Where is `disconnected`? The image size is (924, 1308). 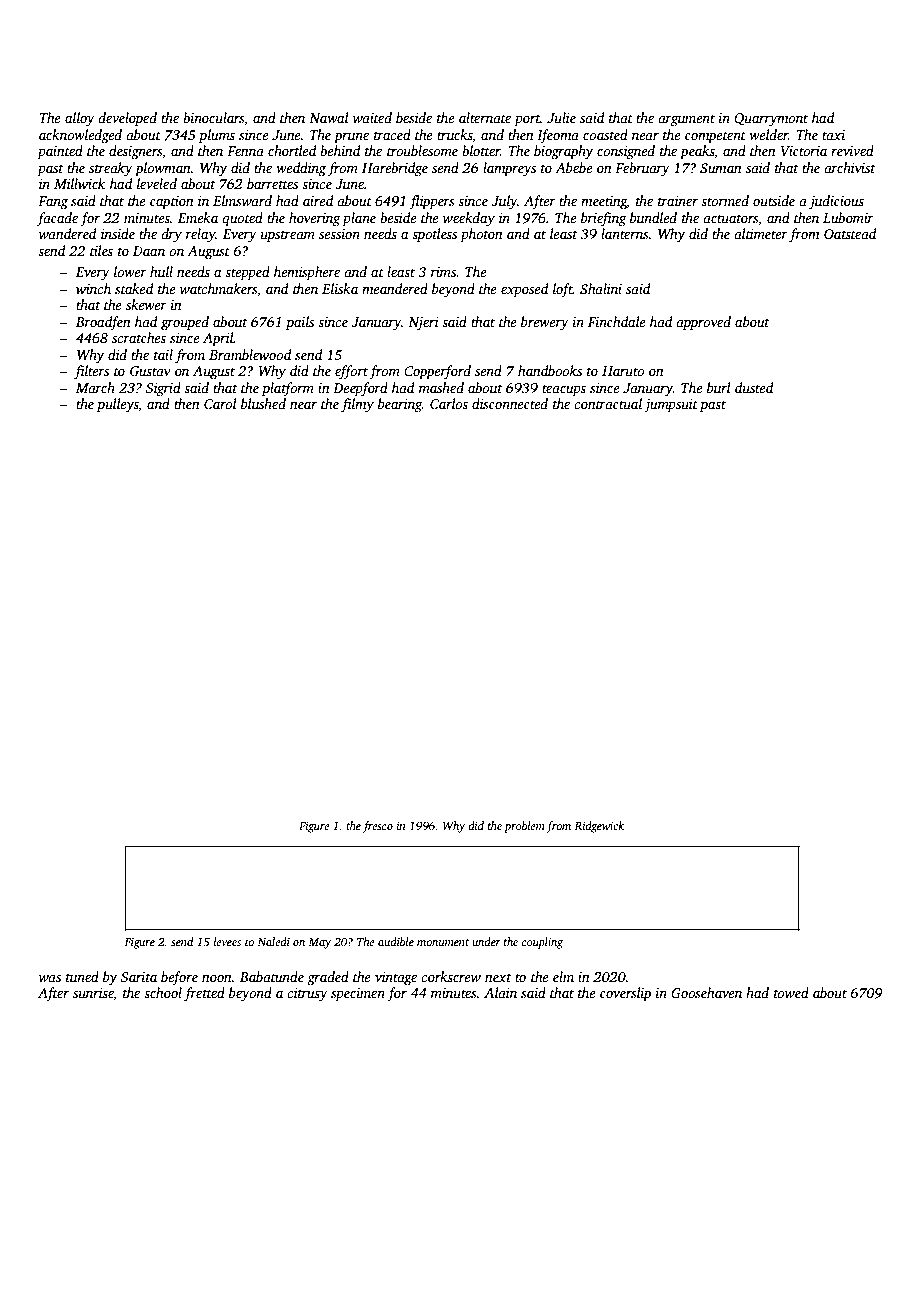
disconnected is located at coordinates (510, 403).
